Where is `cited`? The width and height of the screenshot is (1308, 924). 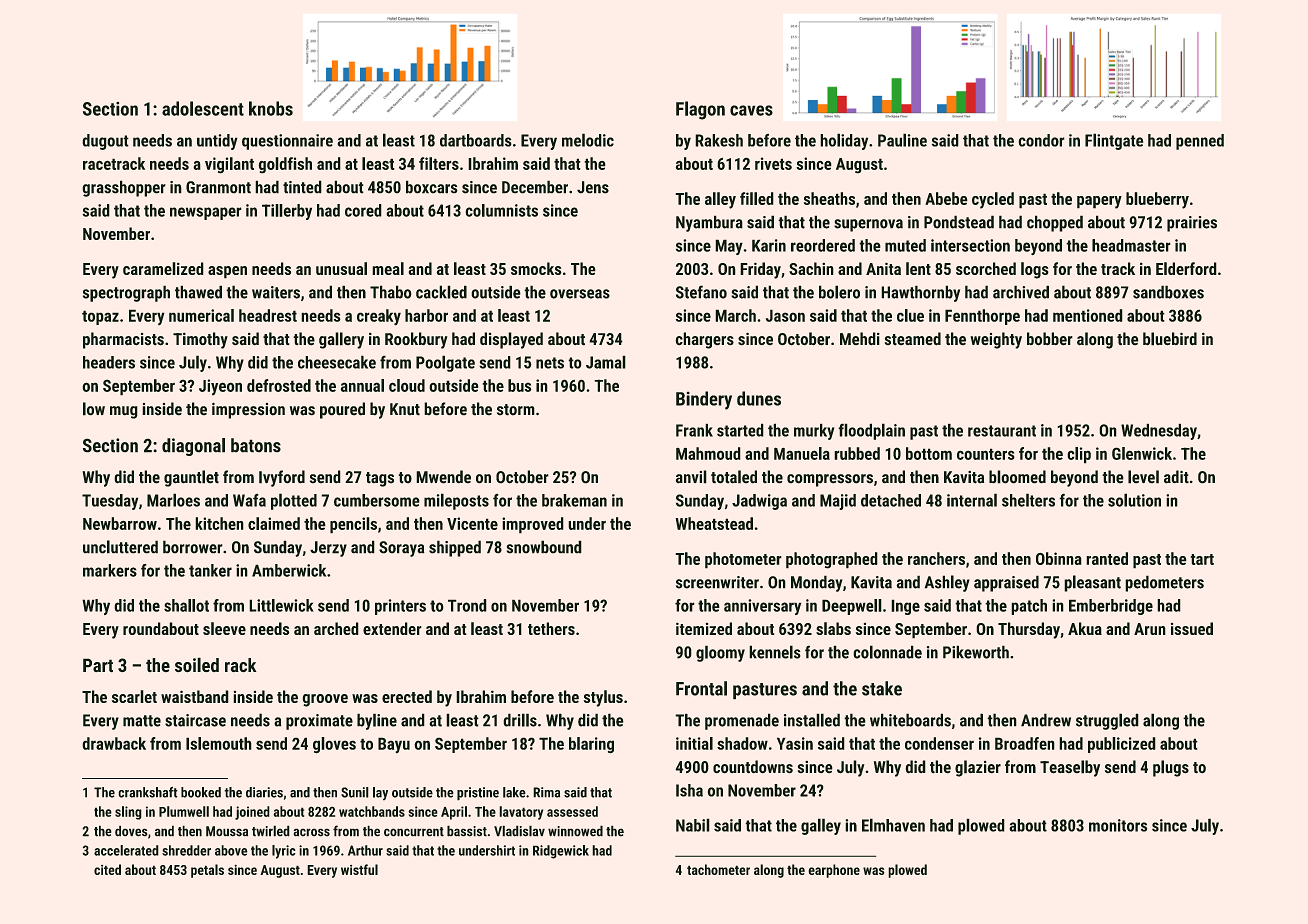
cited is located at coordinates (107, 869).
